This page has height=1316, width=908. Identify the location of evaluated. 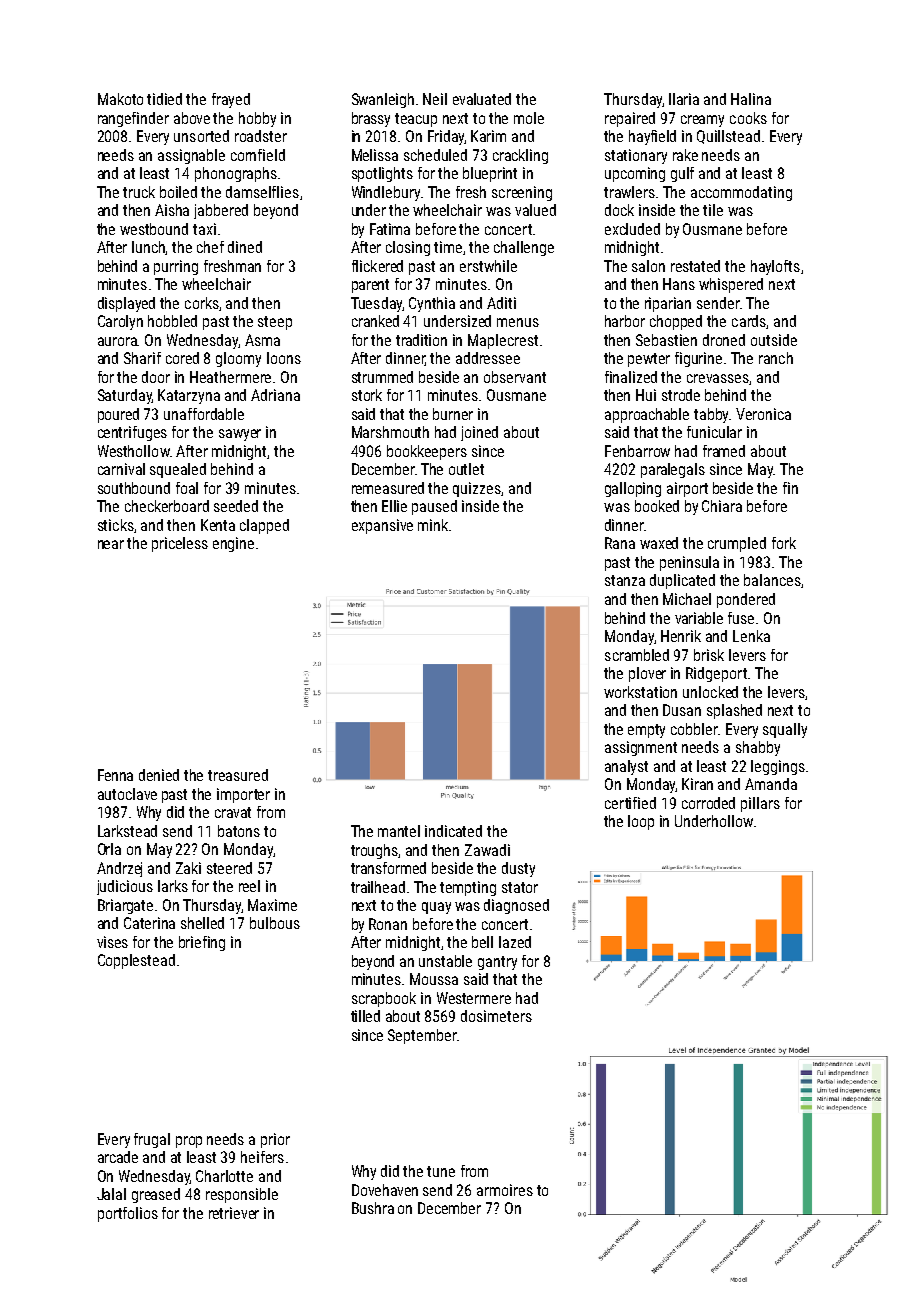
(482, 99).
